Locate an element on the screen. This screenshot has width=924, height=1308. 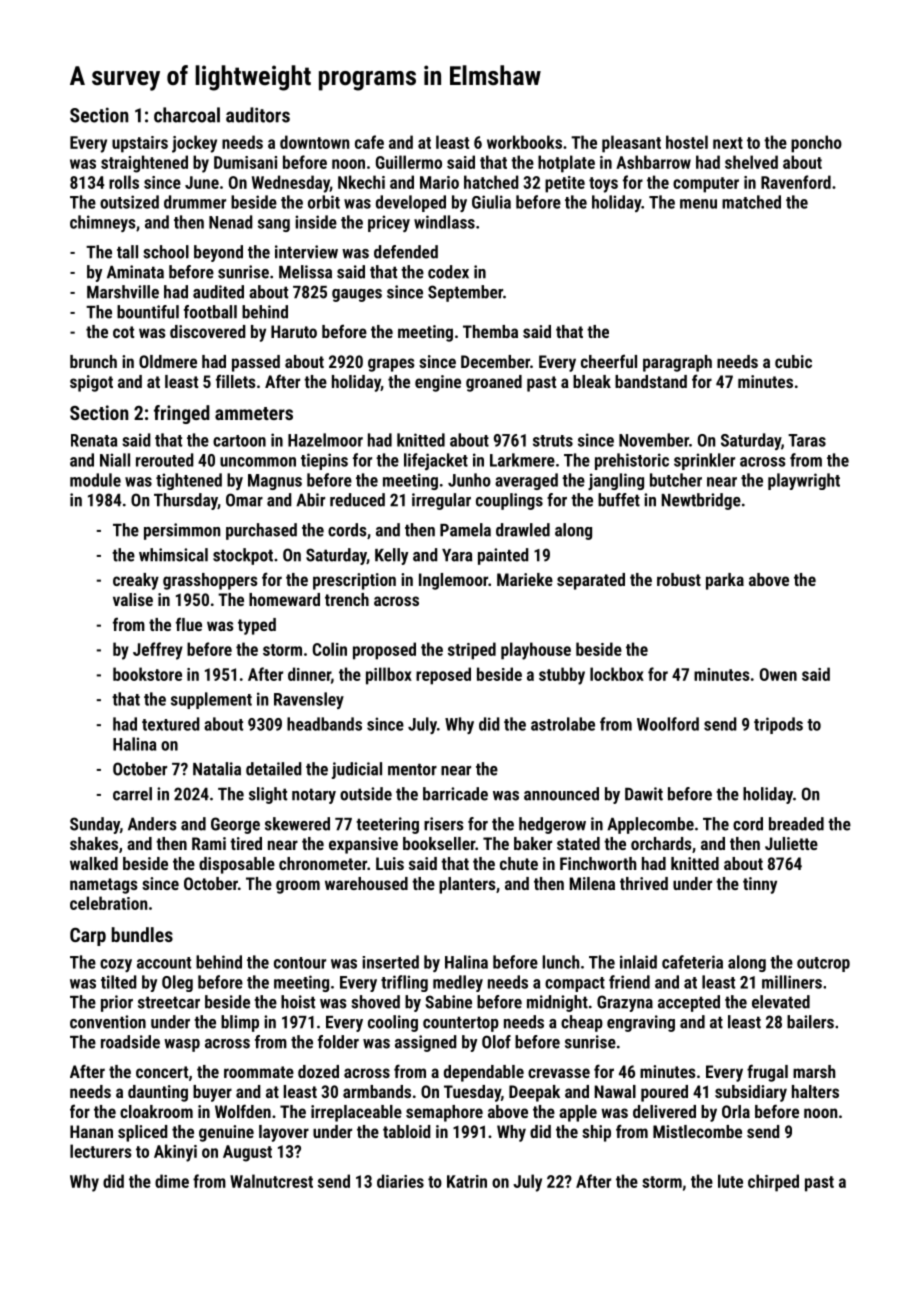
lecturers is located at coordinates (101, 1151).
